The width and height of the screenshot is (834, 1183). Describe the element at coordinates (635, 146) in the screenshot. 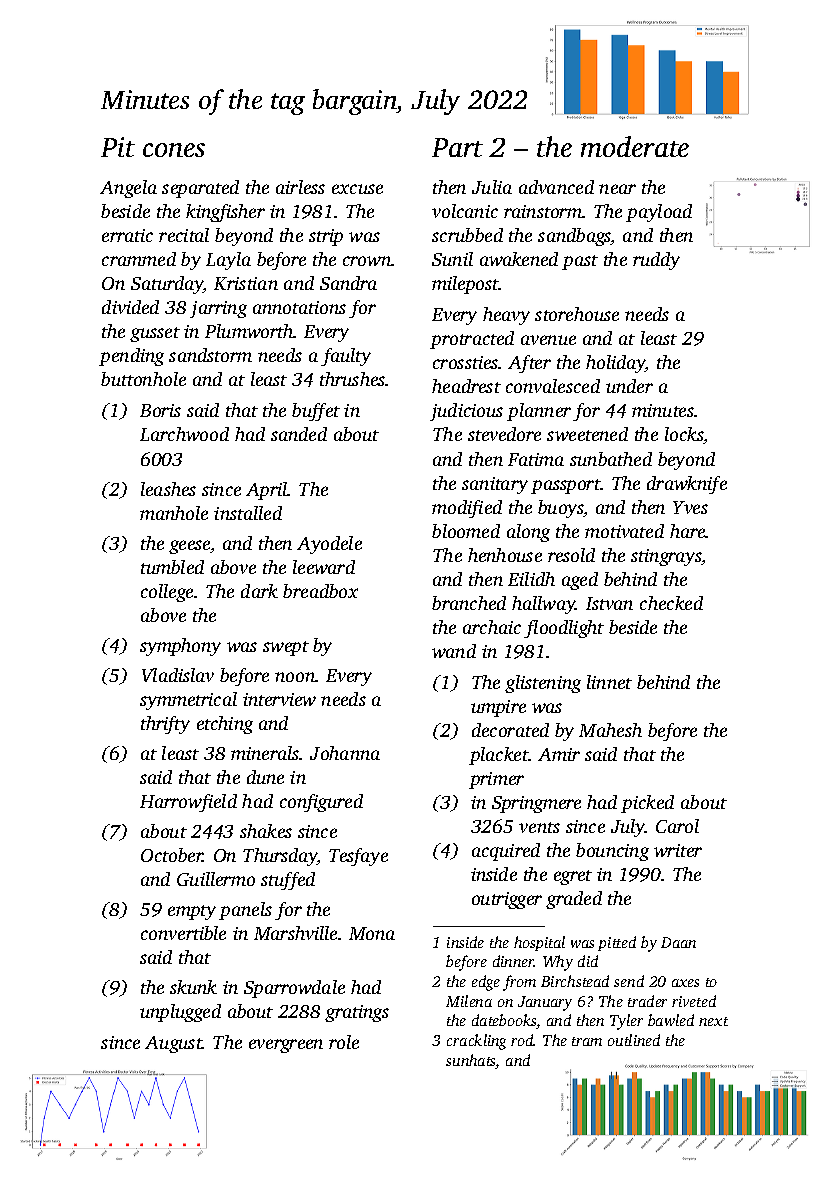

I see `moderate` at that location.
